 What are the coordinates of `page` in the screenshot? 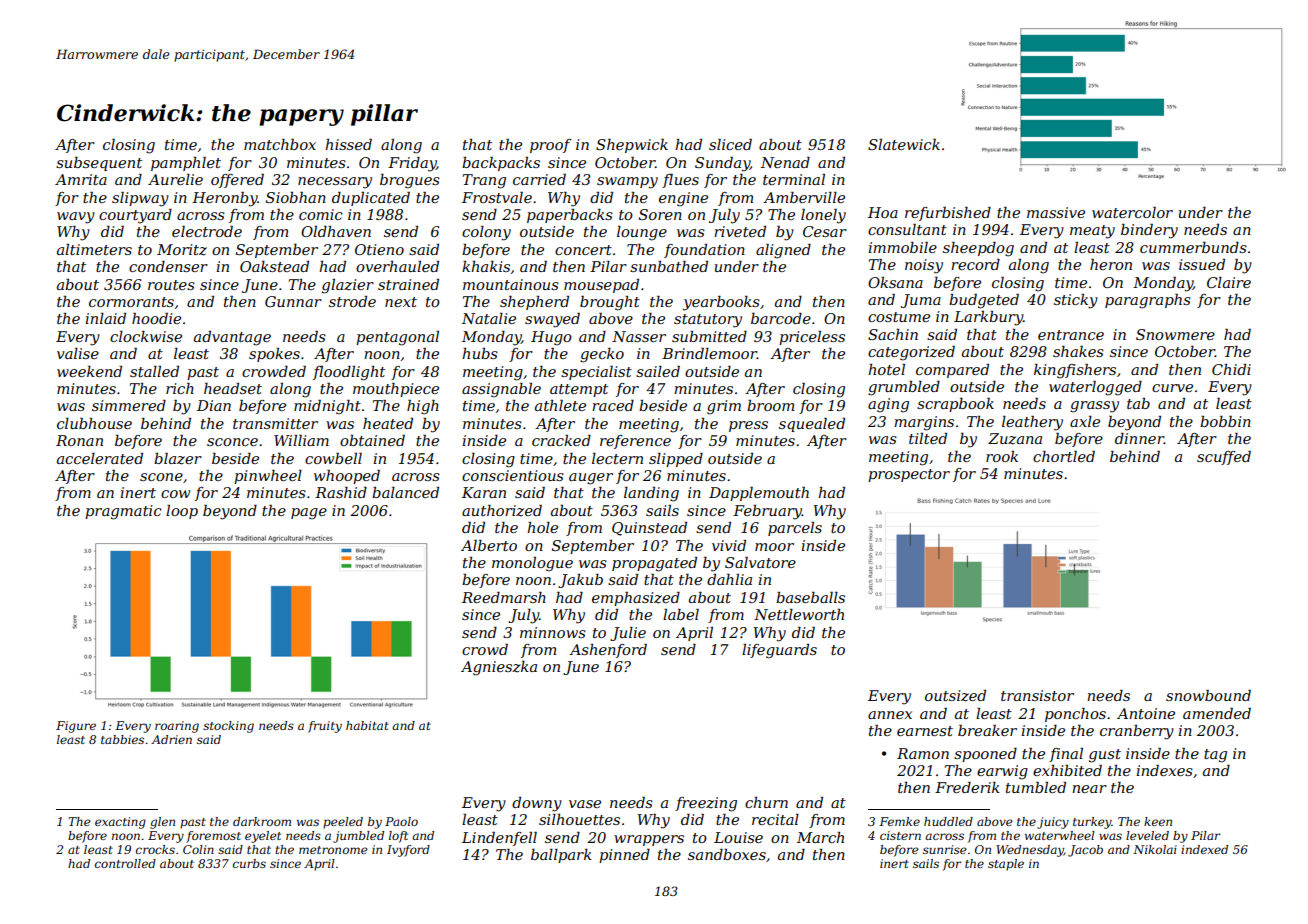 It's located at (309, 514).
